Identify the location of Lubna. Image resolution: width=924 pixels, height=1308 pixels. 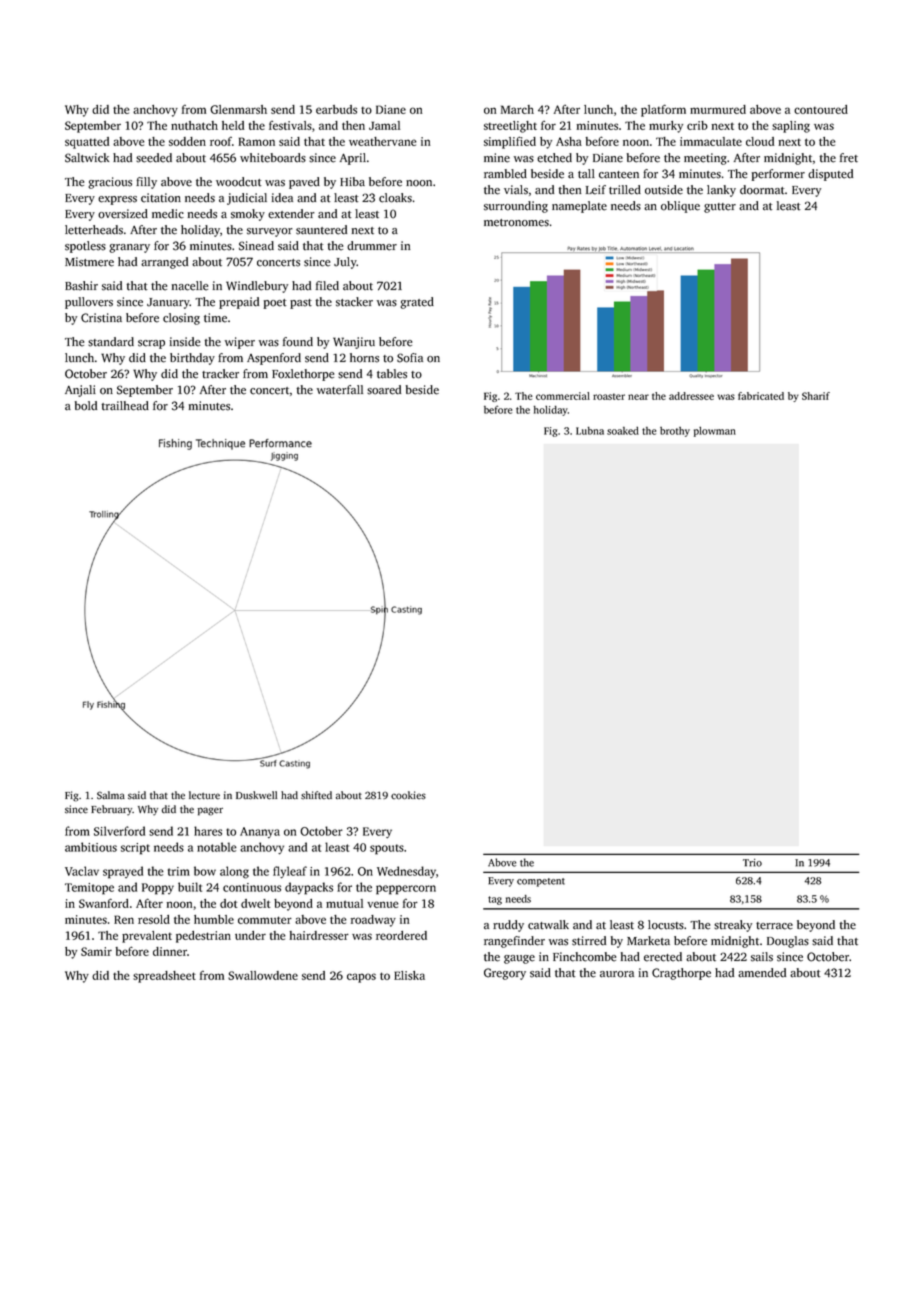
(590, 431).
